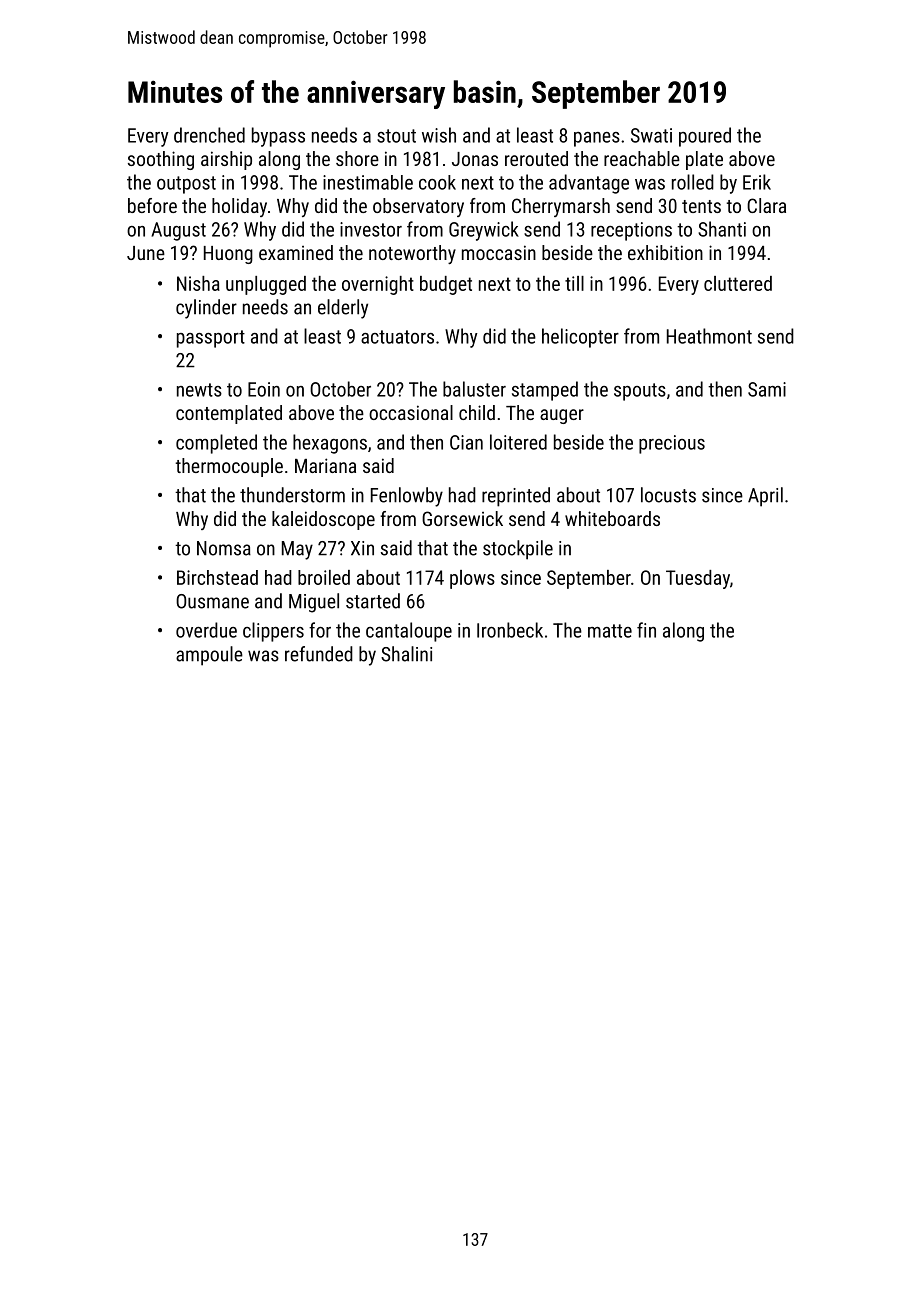  What do you see at coordinates (693, 182) in the image?
I see `rolled` at bounding box center [693, 182].
